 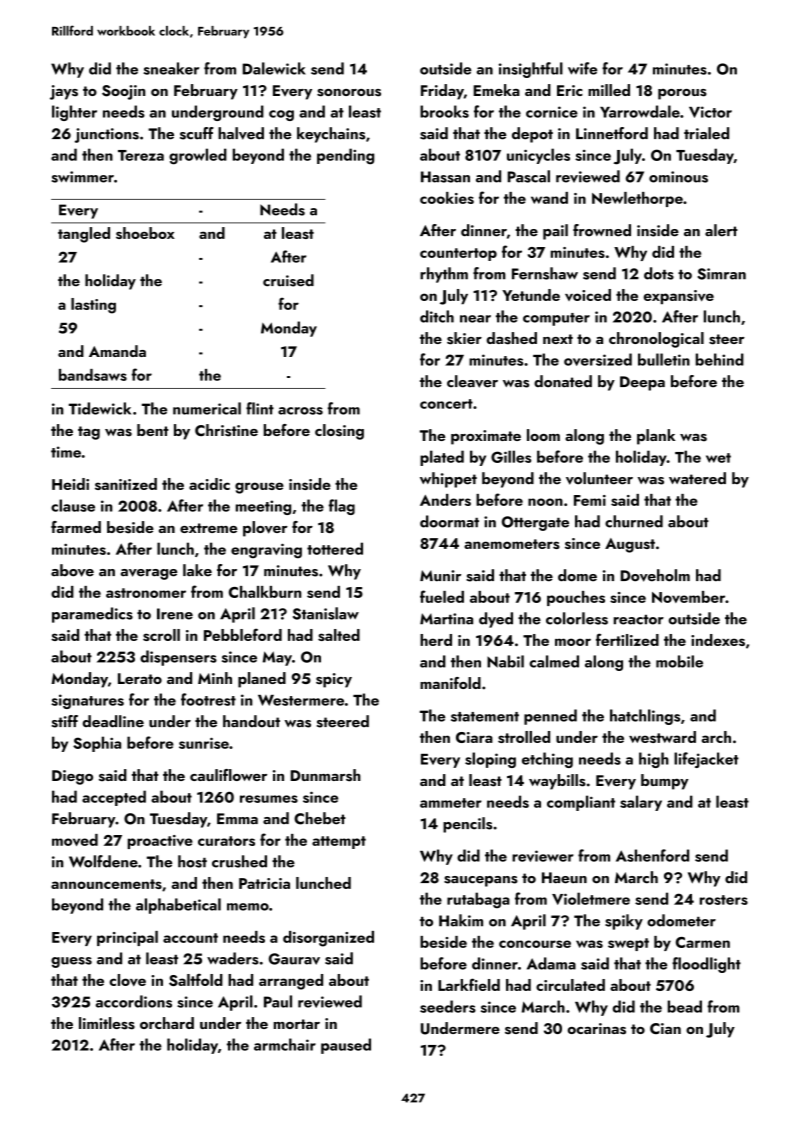 I want to click on wife, so click(x=582, y=68).
